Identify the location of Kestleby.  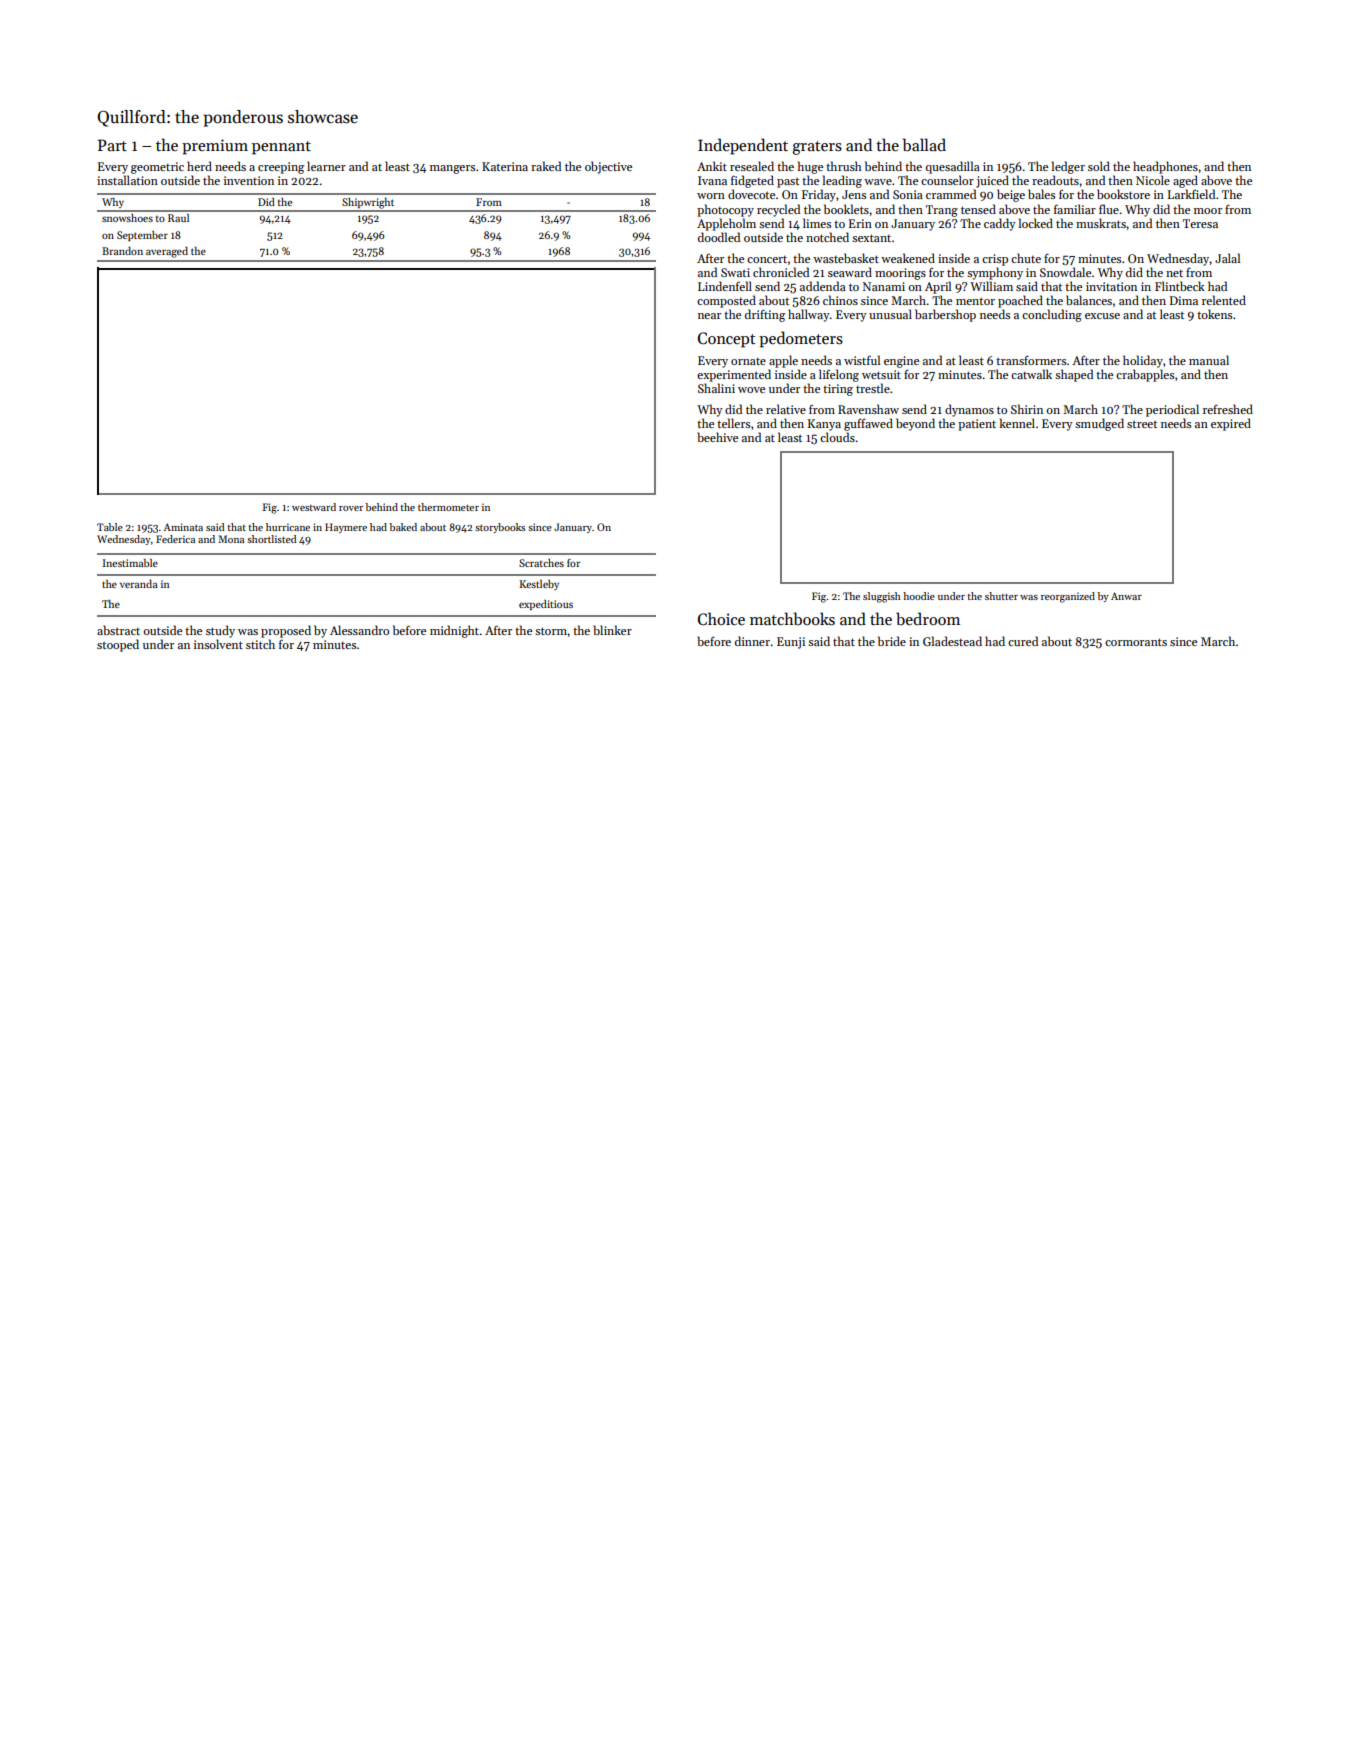
(539, 585).
